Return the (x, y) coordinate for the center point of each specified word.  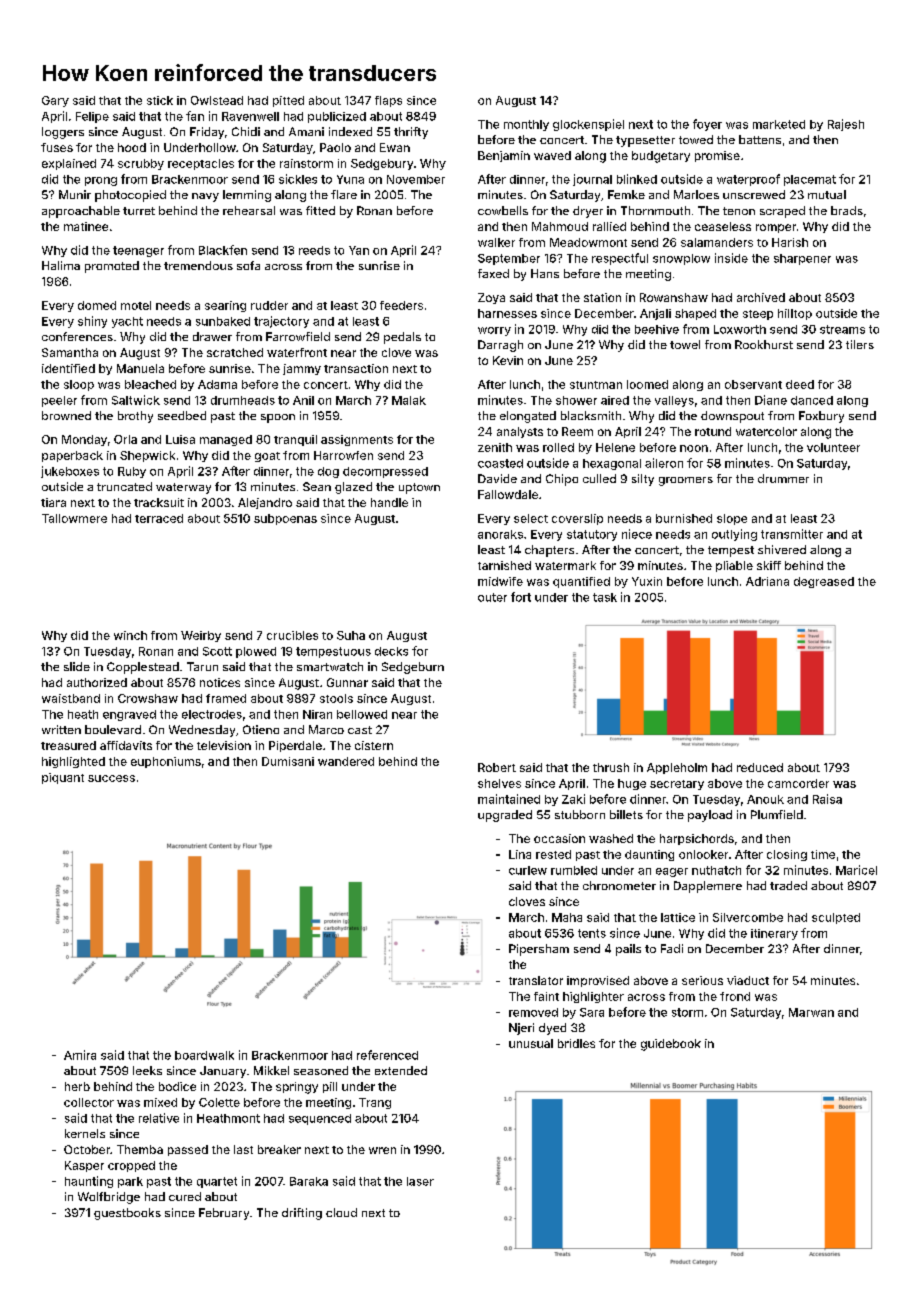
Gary (55, 101)
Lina (520, 854)
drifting (302, 1214)
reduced (760, 767)
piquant (63, 778)
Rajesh (846, 125)
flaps (388, 101)
